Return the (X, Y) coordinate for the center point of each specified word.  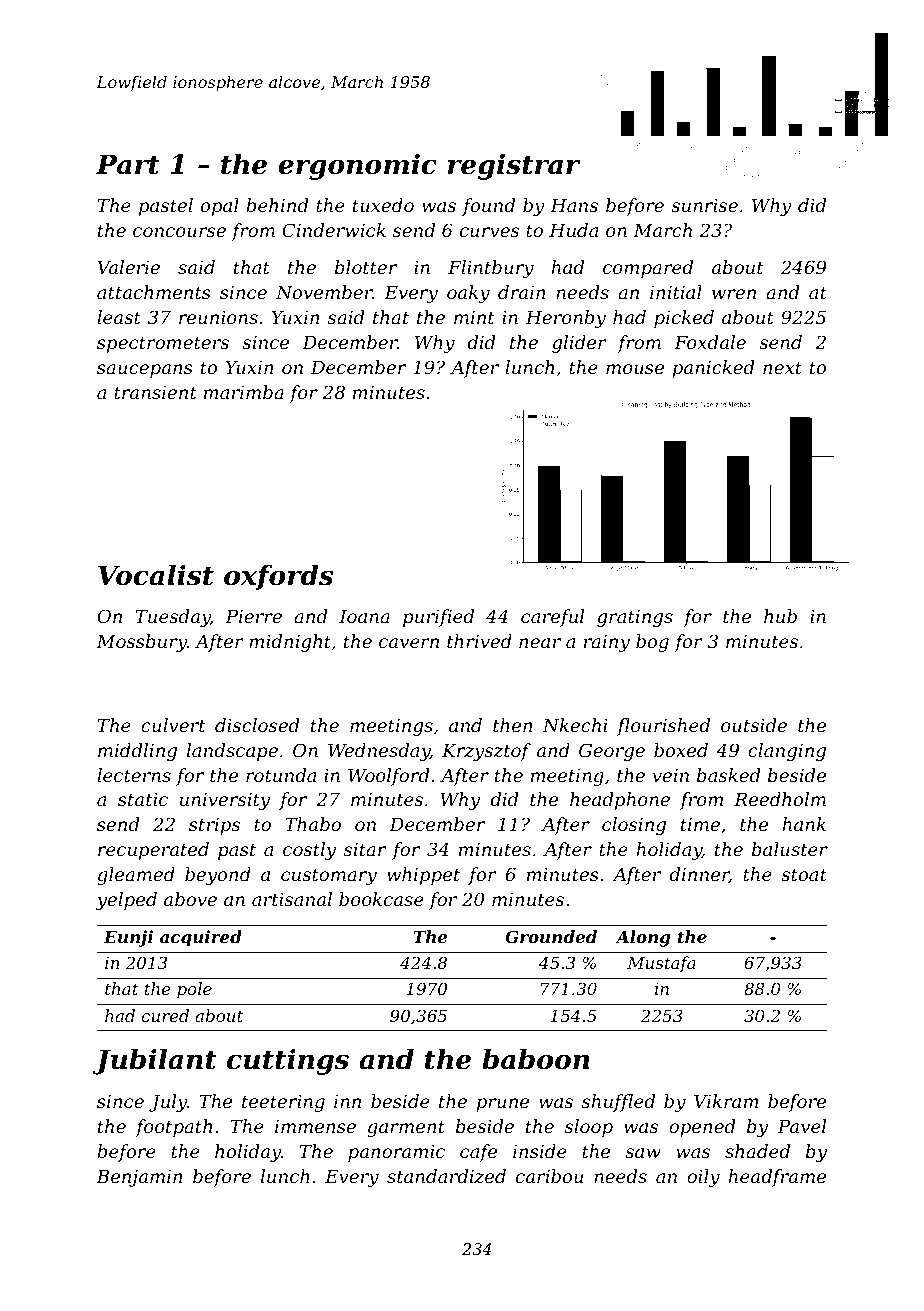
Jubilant (154, 1061)
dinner (699, 875)
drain (522, 292)
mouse (635, 369)
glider (579, 344)
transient (155, 392)
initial (676, 292)
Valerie (129, 267)
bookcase (381, 899)
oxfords (279, 577)
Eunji (128, 938)
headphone (620, 801)
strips (214, 826)
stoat (804, 874)
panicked (713, 369)
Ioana (364, 616)
